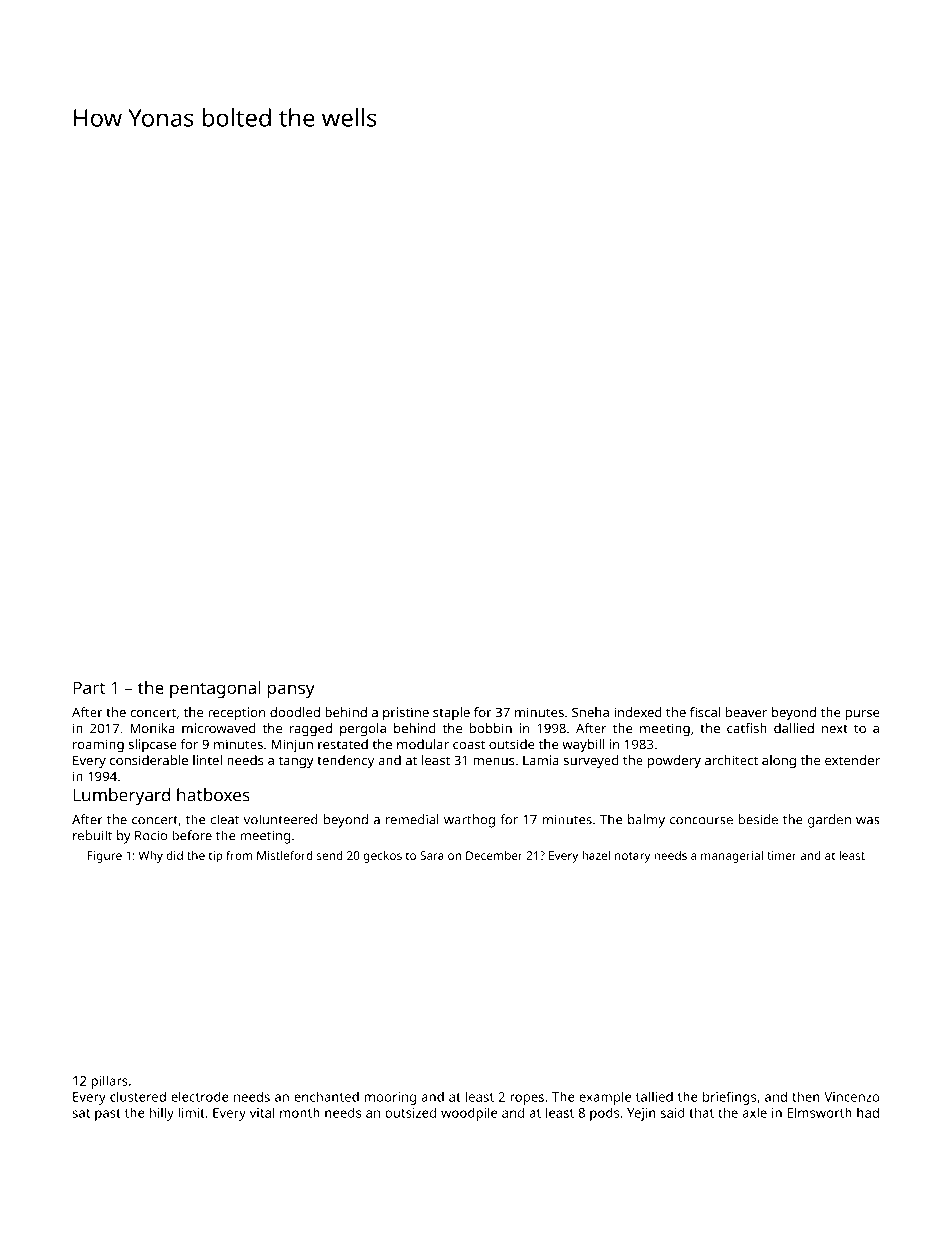  I want to click on hazel, so click(596, 855).
